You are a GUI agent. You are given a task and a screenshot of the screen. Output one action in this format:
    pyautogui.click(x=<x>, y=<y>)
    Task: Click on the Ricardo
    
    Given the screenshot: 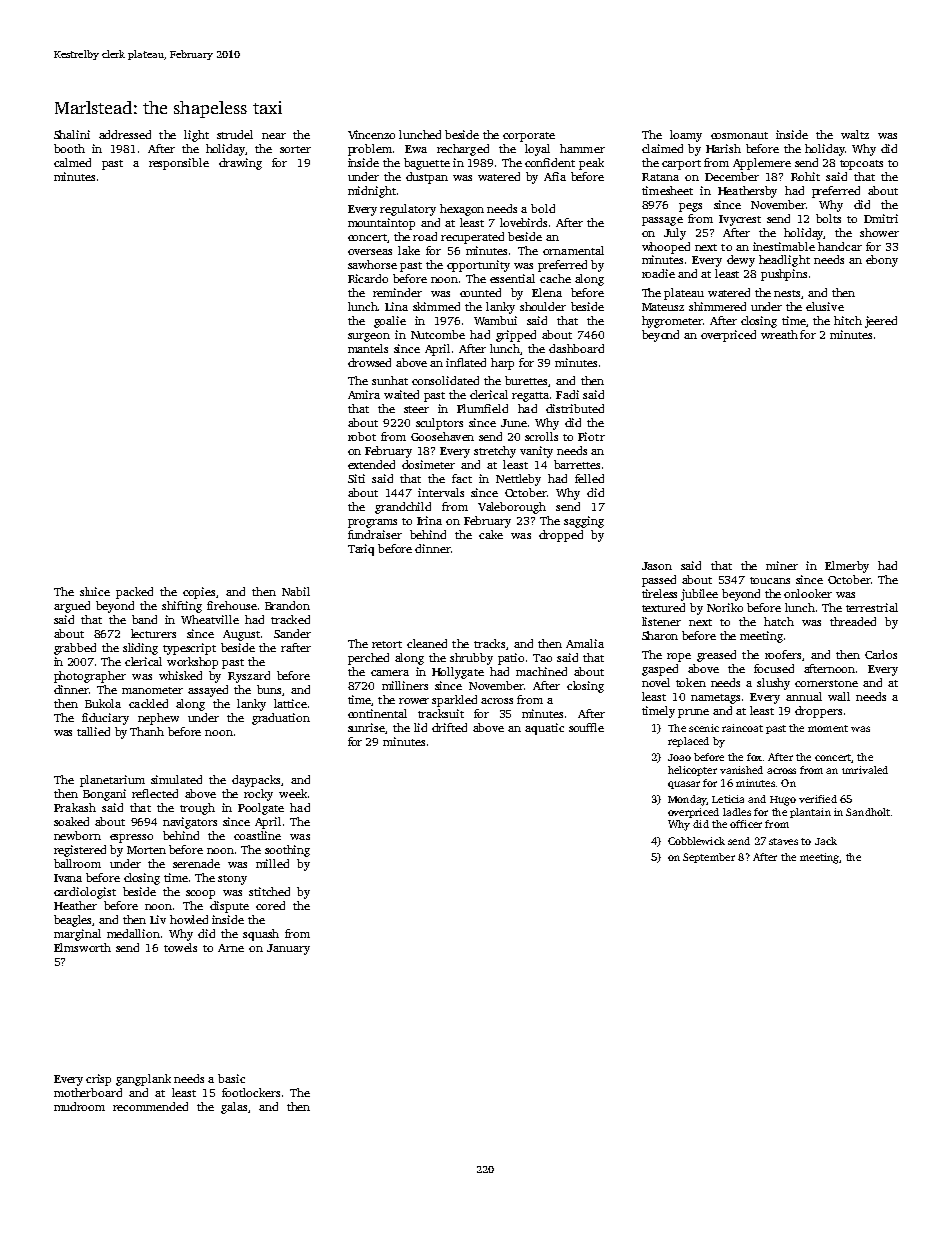 What is the action you would take?
    pyautogui.click(x=368, y=278)
